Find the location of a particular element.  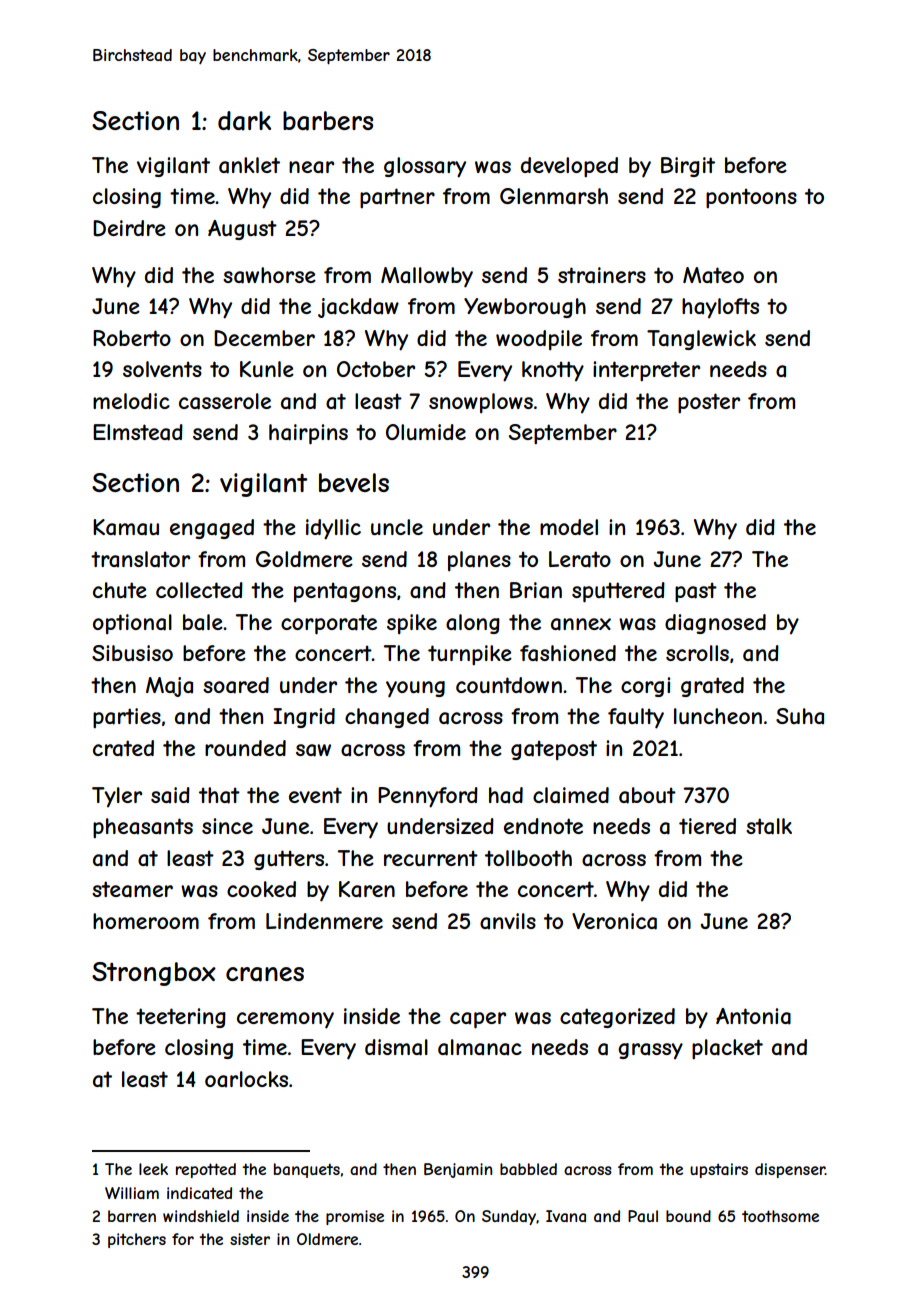

gatepost is located at coordinates (554, 750).
